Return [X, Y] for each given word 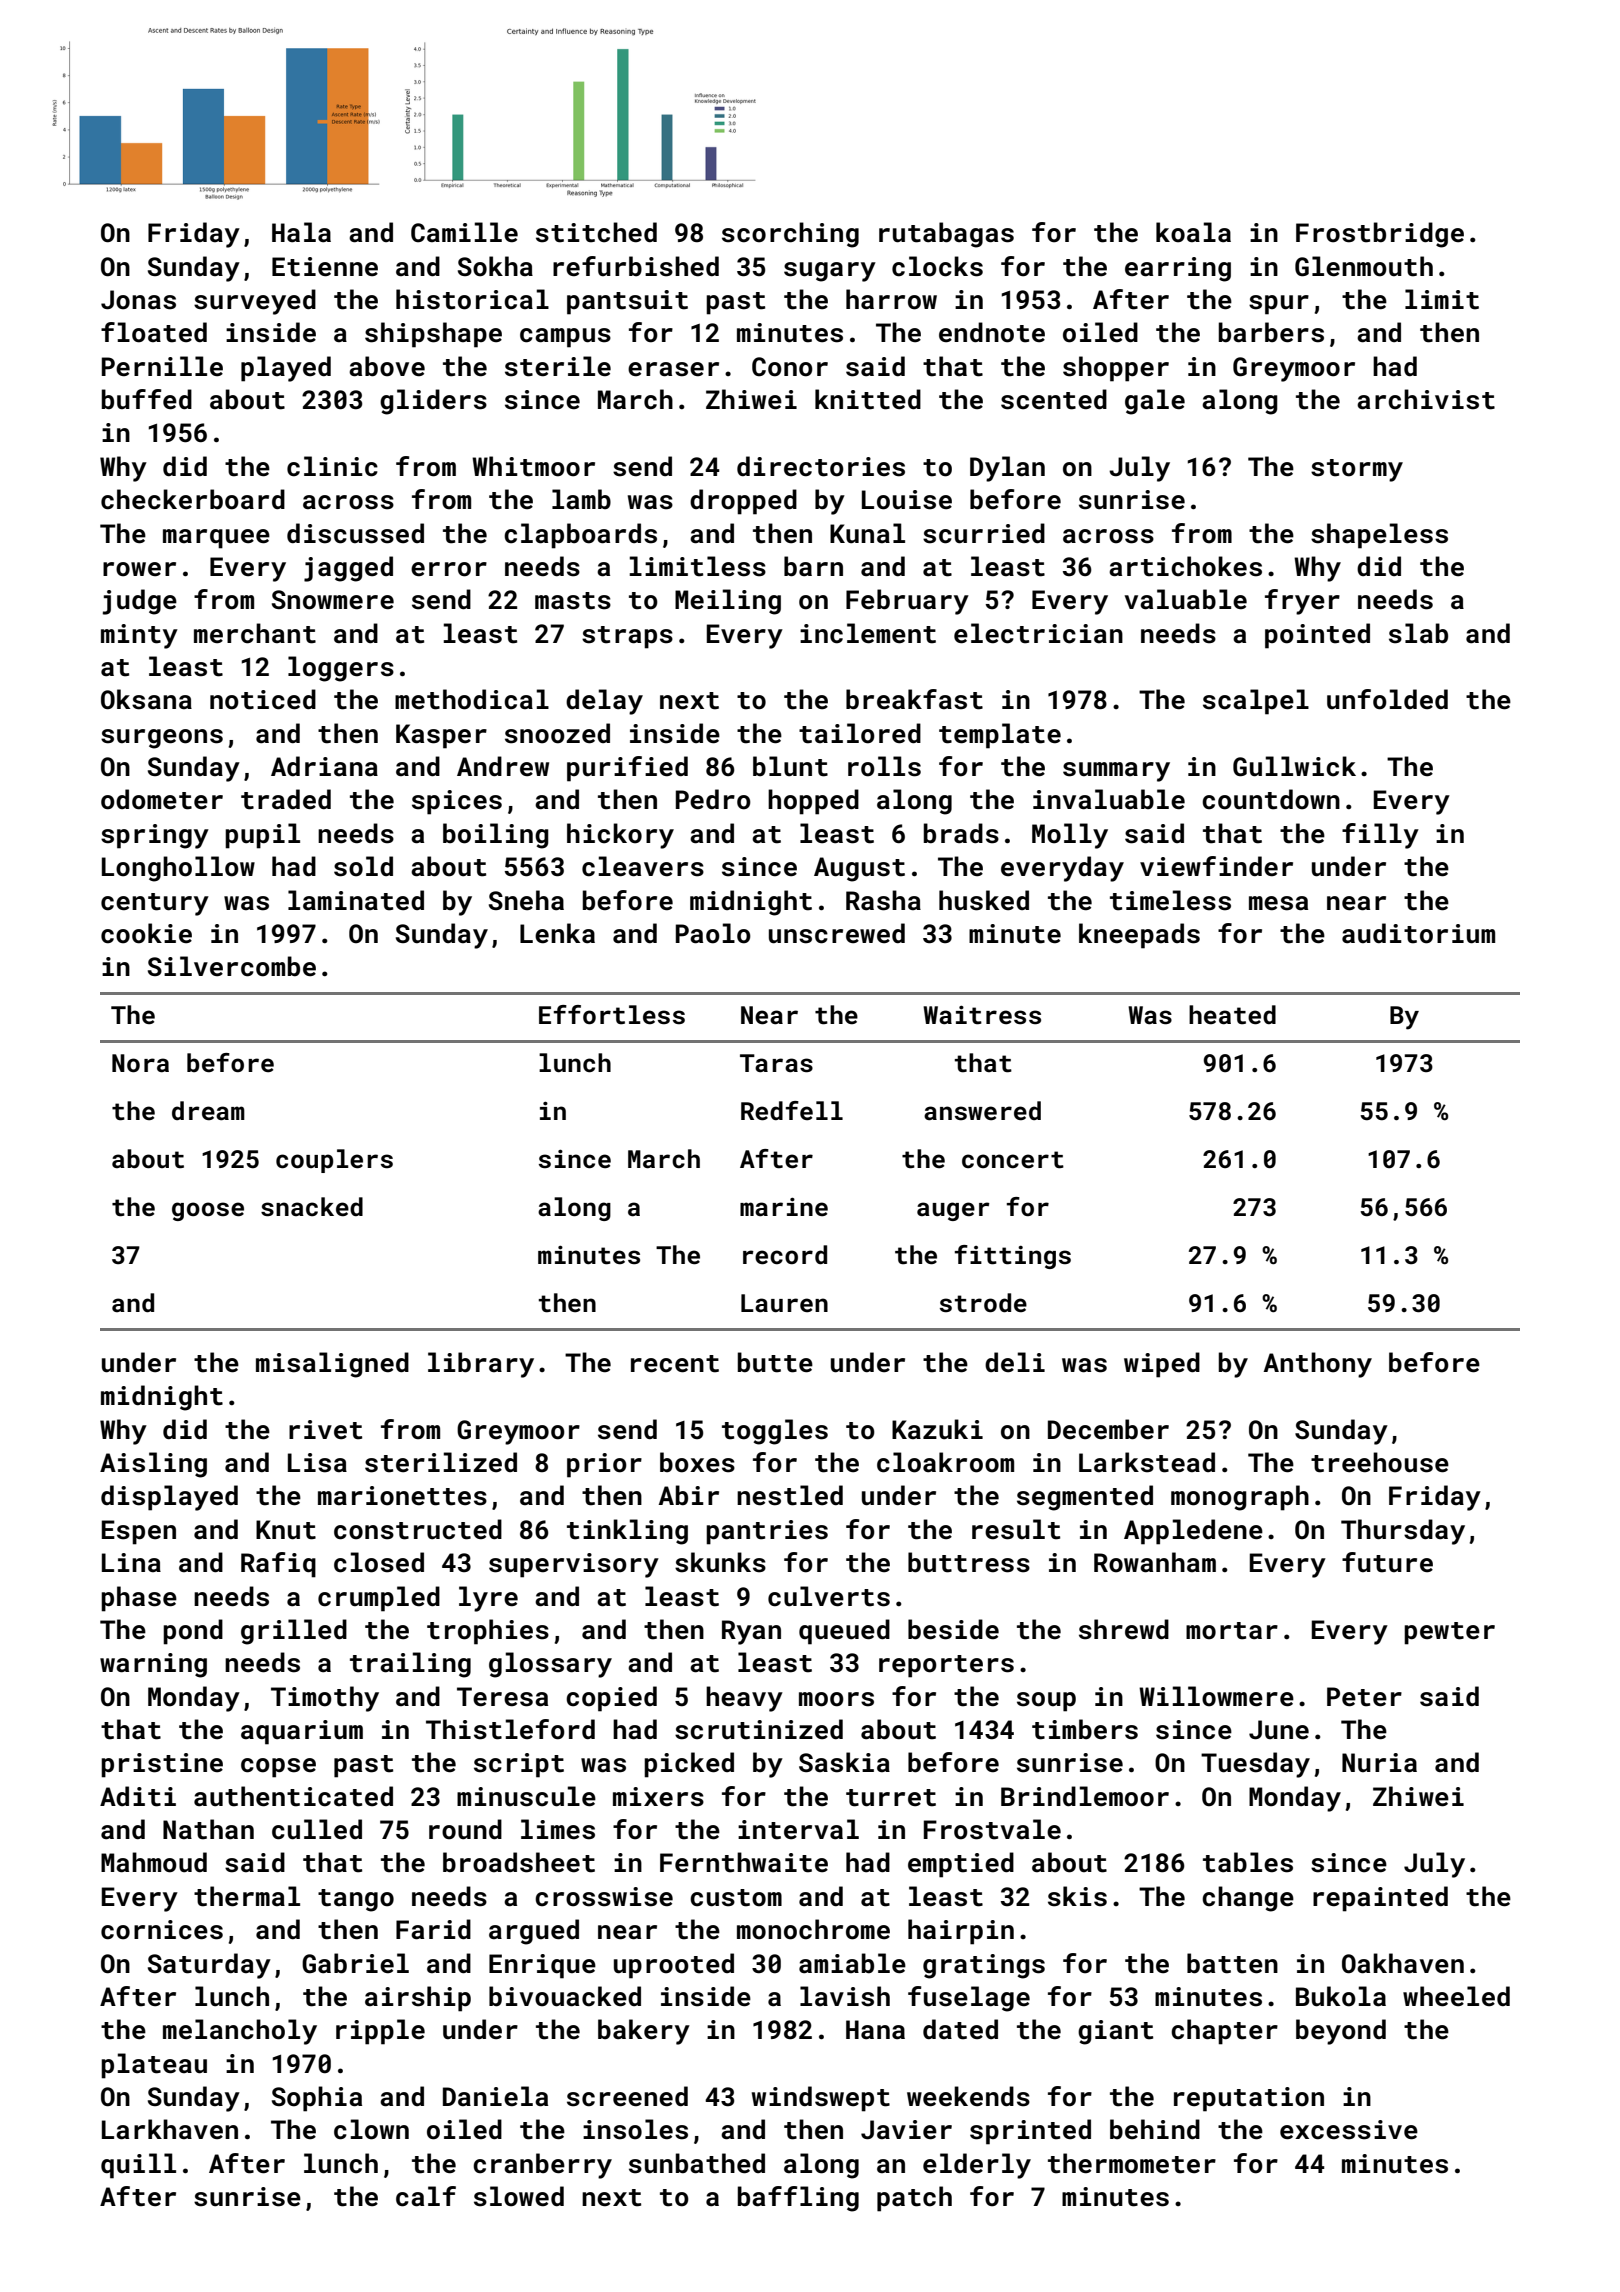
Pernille [162, 366]
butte [775, 1362]
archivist [1426, 399]
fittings [1013, 1257]
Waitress [982, 1015]
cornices [162, 1930]
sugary [830, 272]
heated [1232, 1015]
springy [155, 836]
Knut [286, 1530]
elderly [977, 2166]
